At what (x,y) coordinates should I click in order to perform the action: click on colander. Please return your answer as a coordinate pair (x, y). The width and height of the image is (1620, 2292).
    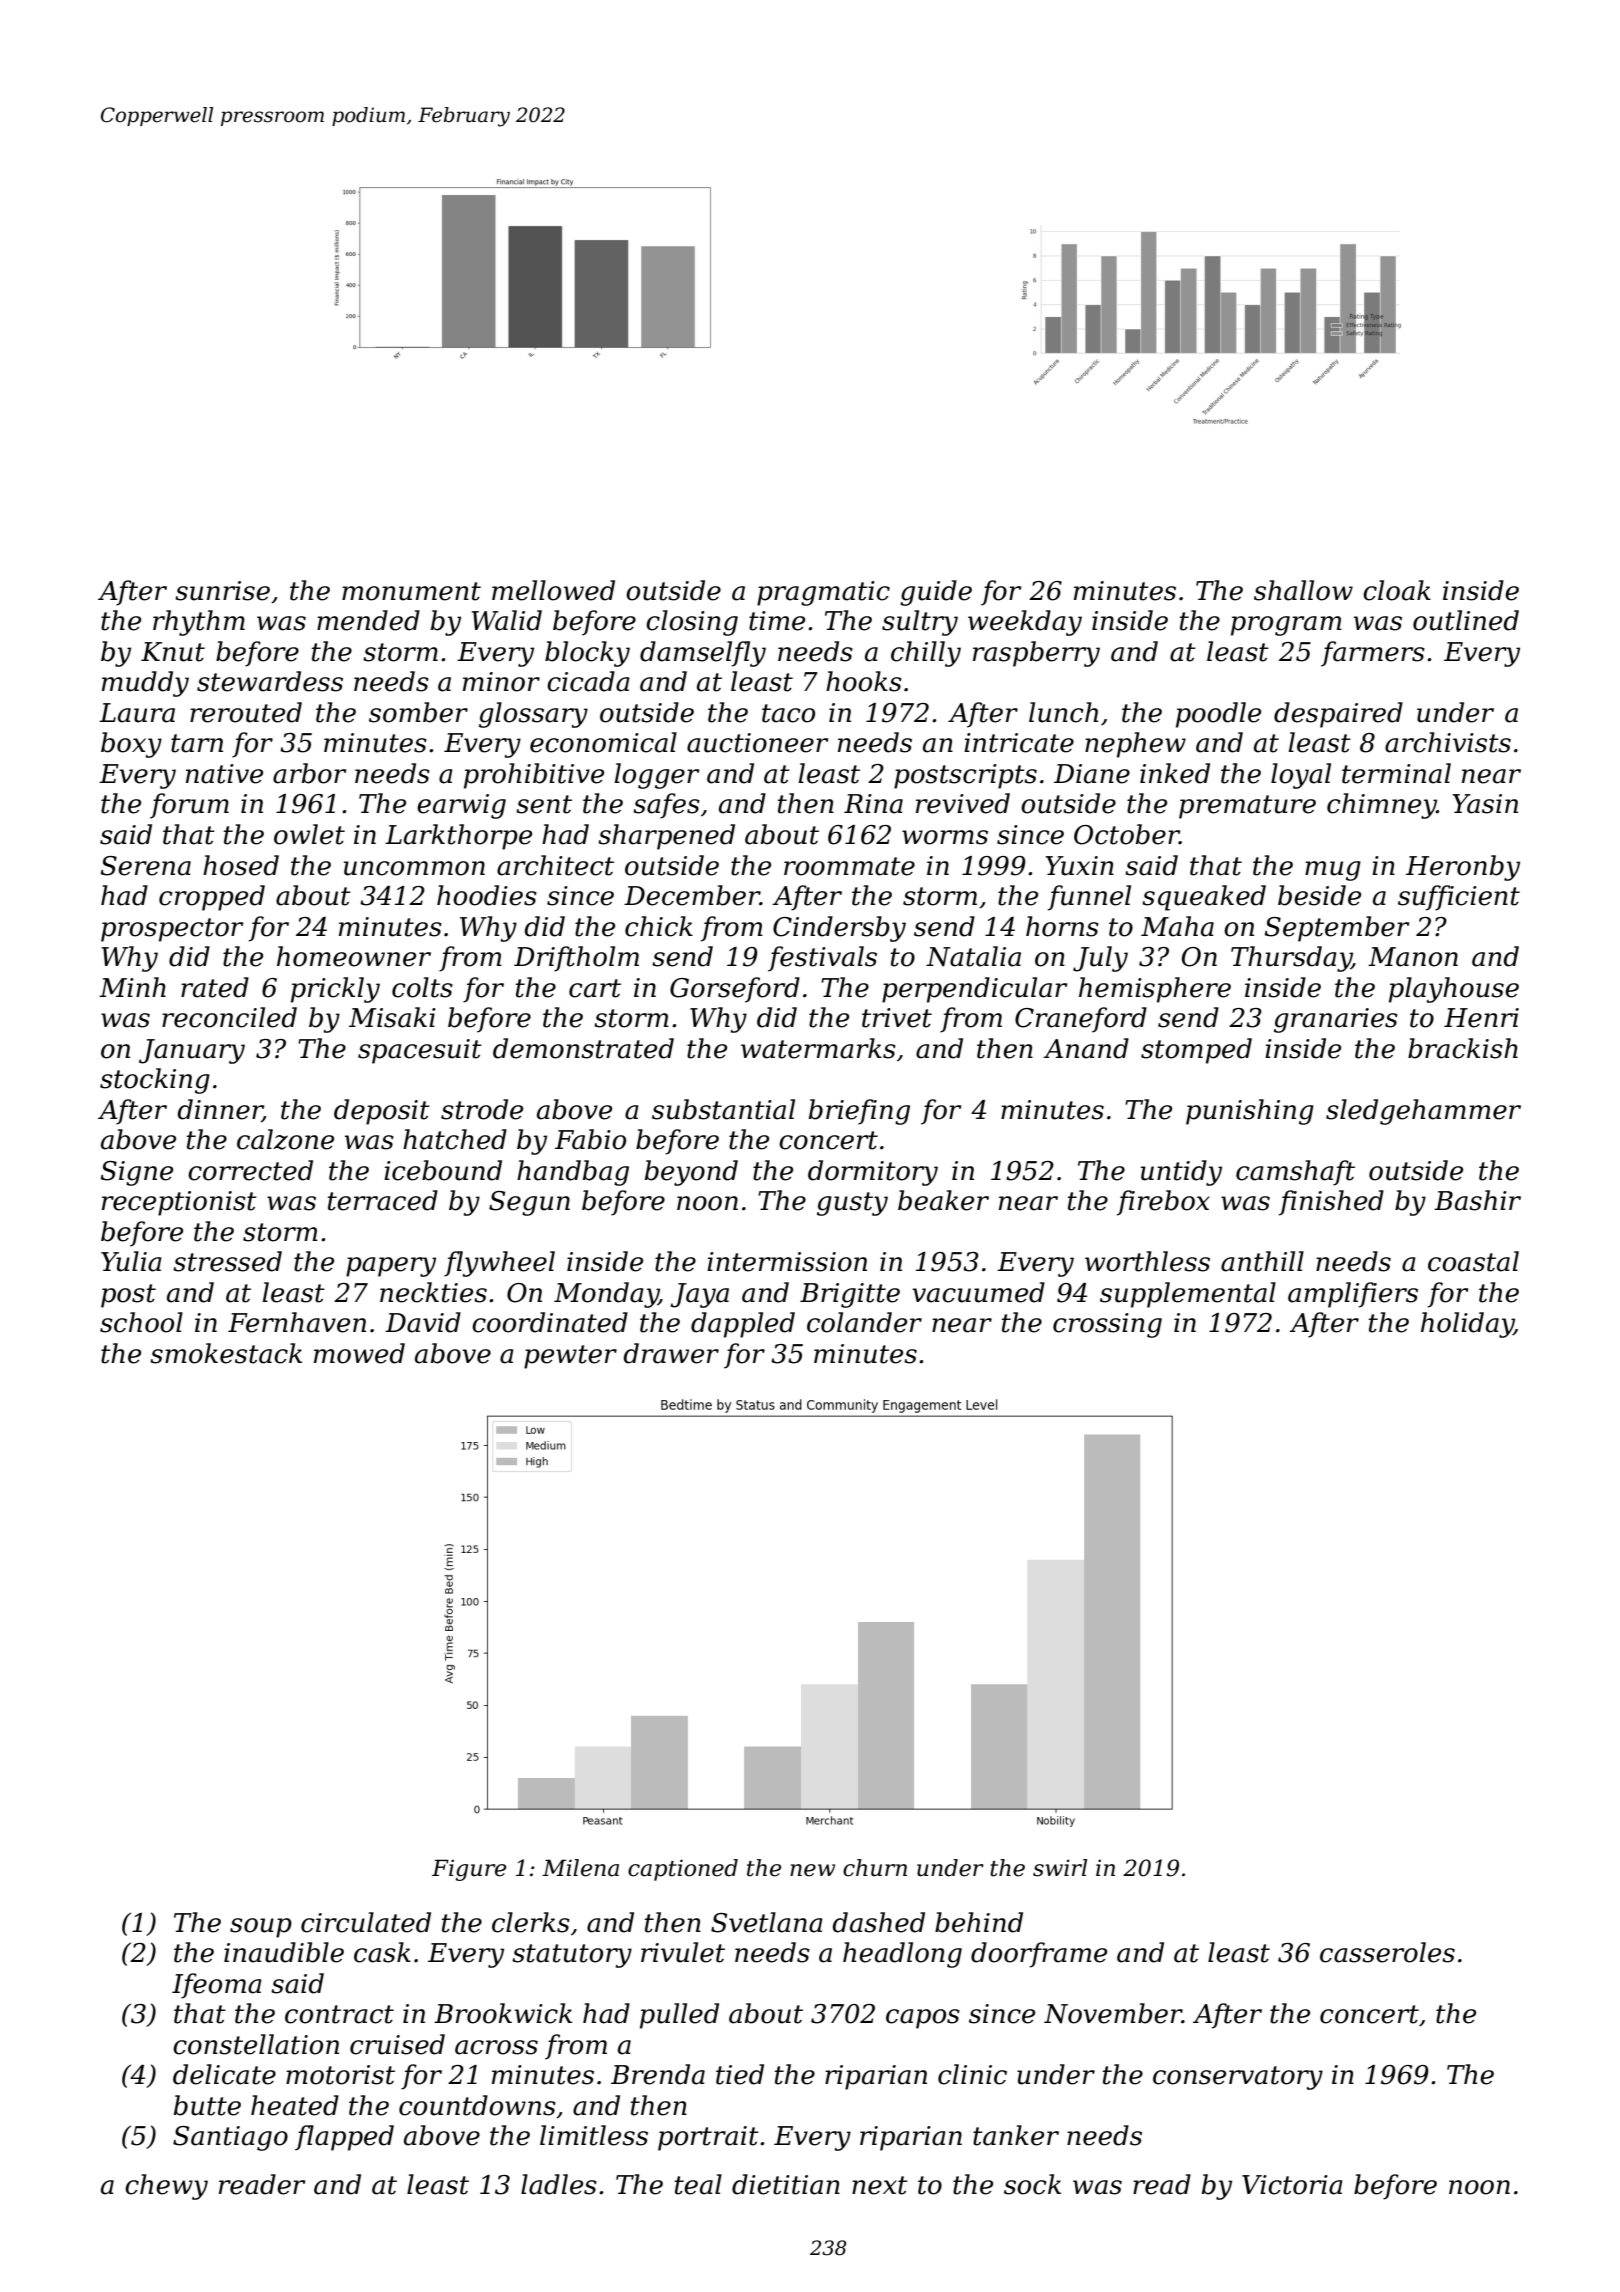
    Looking at the image, I should click on (864, 1322).
